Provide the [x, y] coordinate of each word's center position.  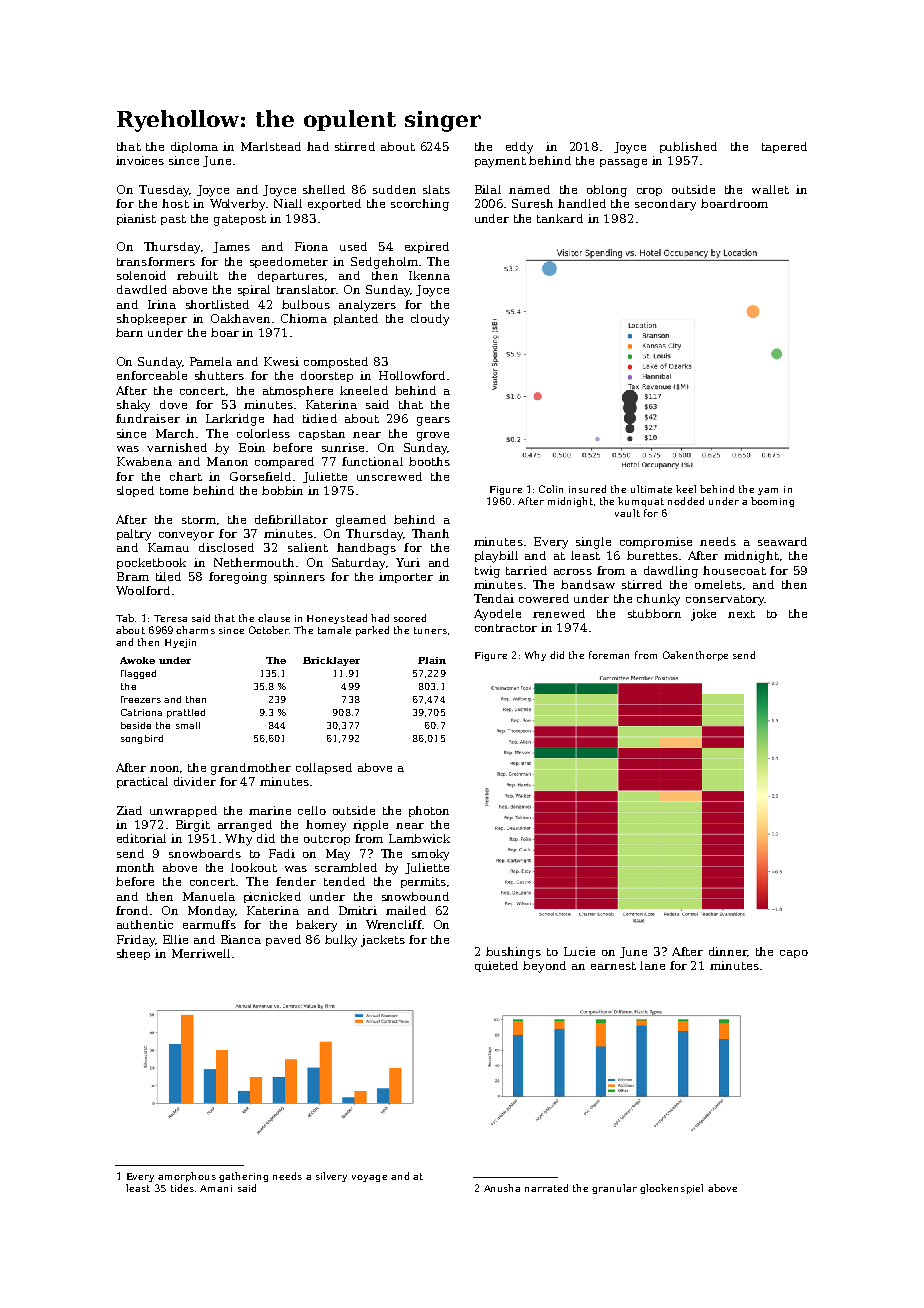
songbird [142, 739]
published [688, 147]
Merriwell [201, 953]
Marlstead [271, 146]
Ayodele [497, 615]
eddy [519, 148]
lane [652, 965]
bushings [513, 953]
